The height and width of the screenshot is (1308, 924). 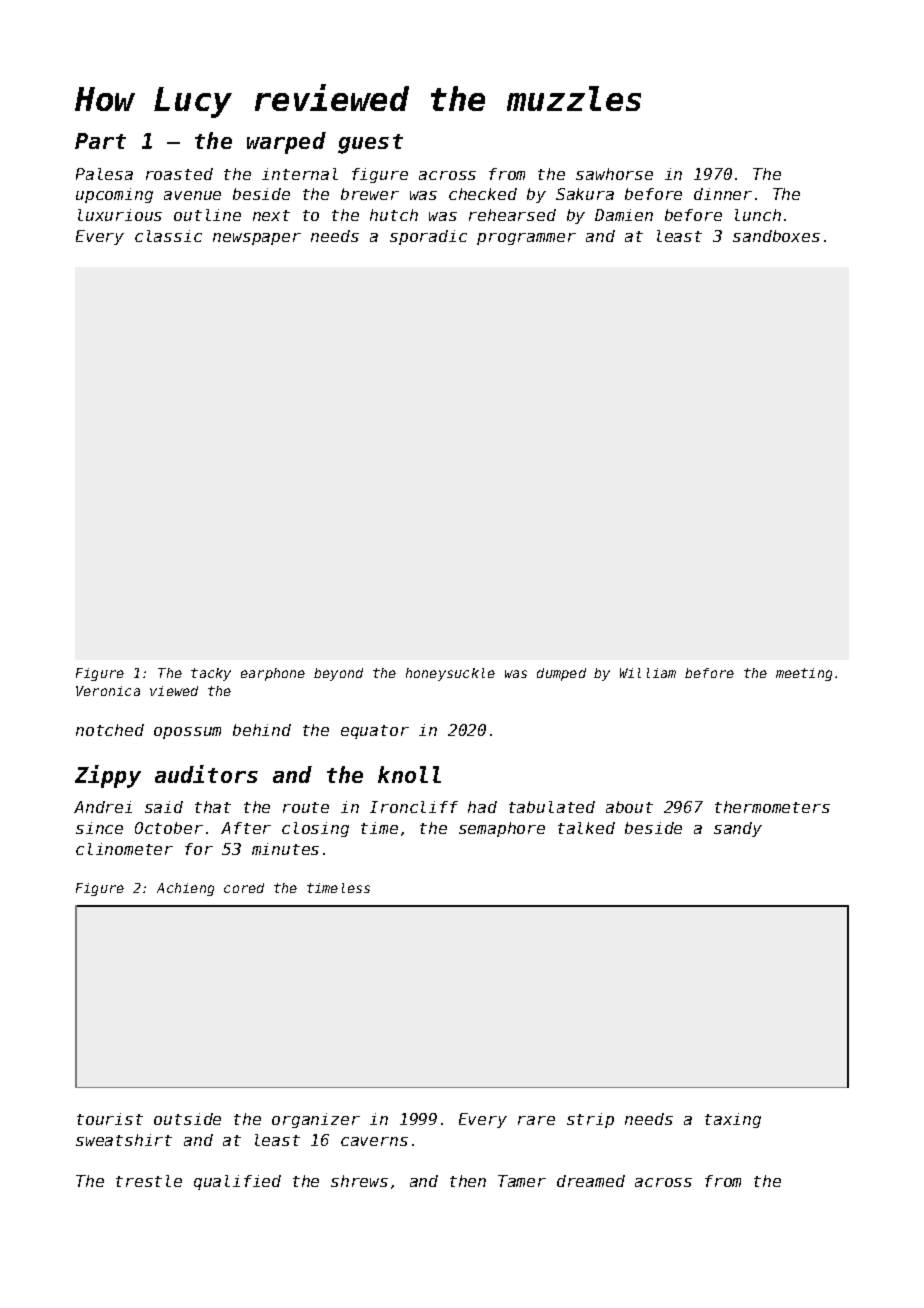 I want to click on caverns, so click(x=374, y=1141).
